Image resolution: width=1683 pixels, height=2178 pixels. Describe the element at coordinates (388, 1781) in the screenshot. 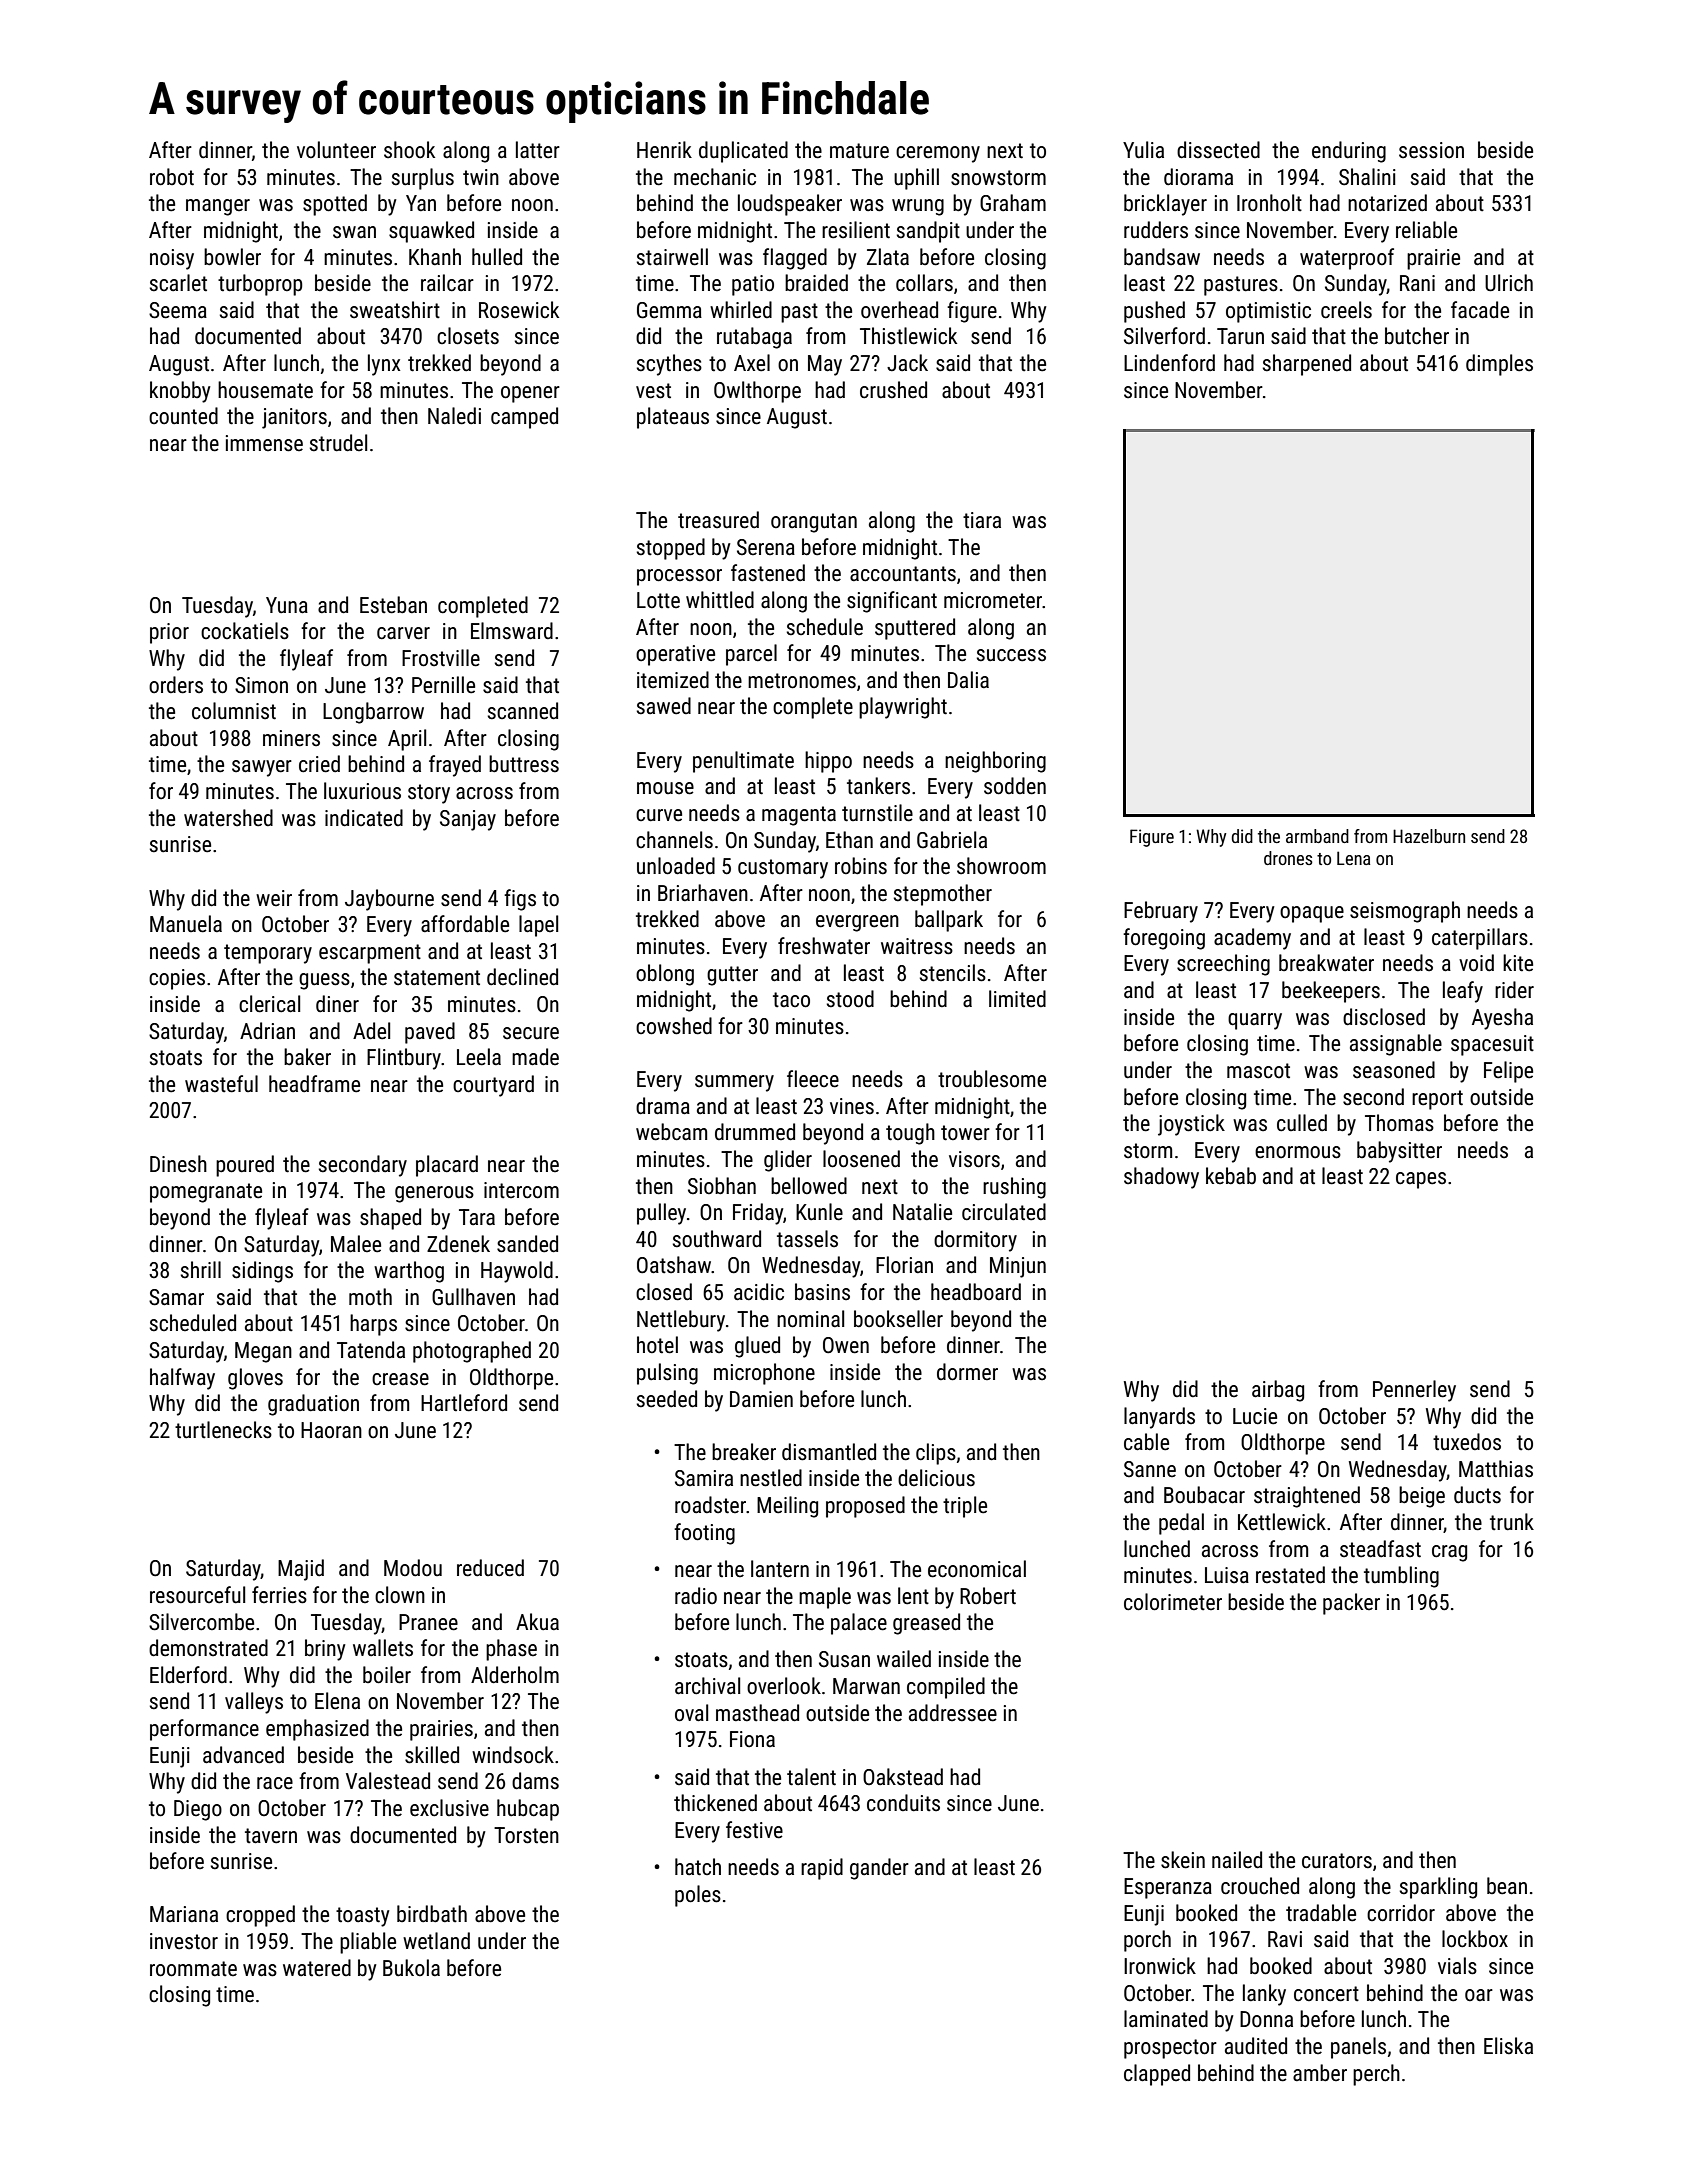

I see `Valestead` at that location.
